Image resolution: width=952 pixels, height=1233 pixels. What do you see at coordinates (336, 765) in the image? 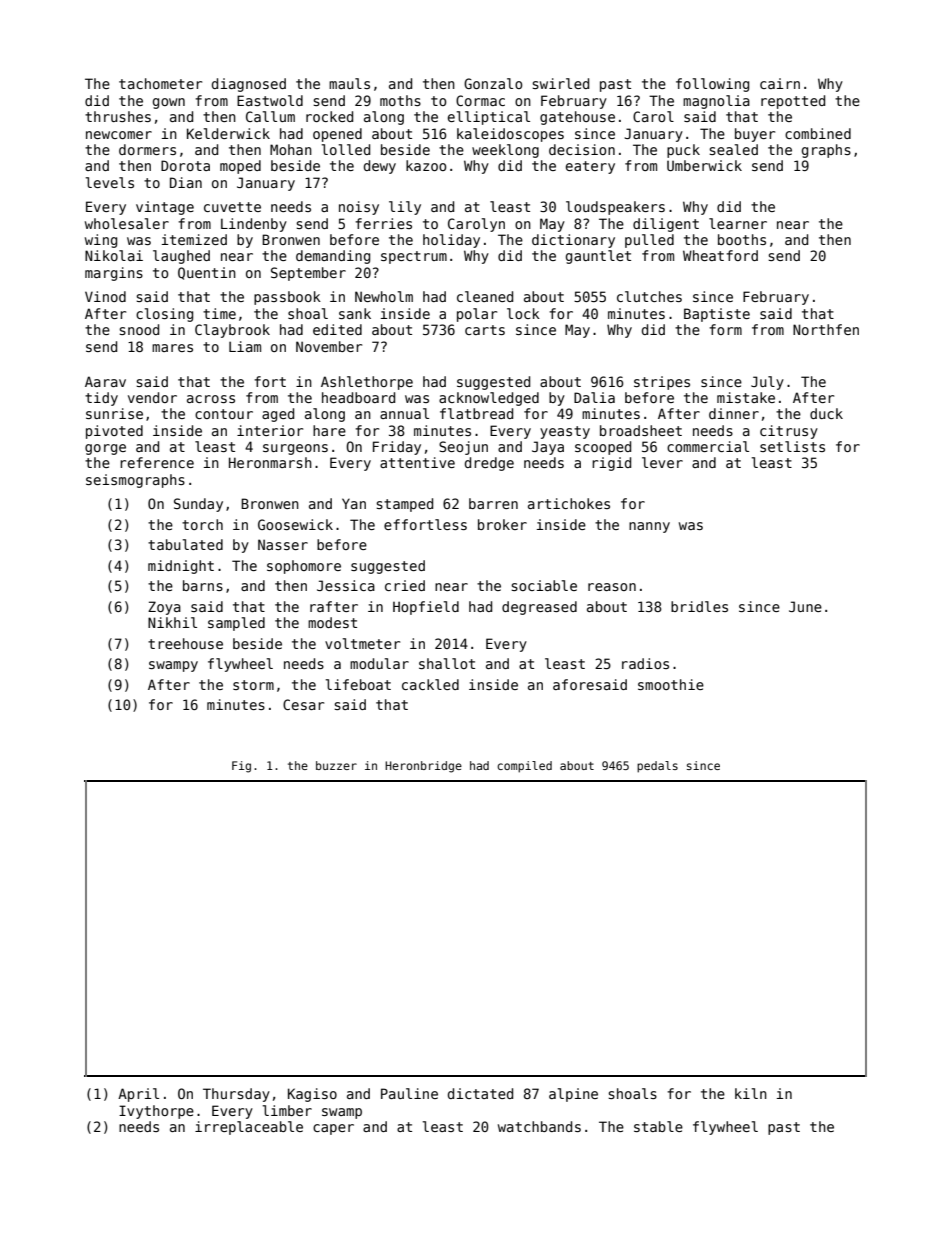
I see `buzzer` at bounding box center [336, 765].
